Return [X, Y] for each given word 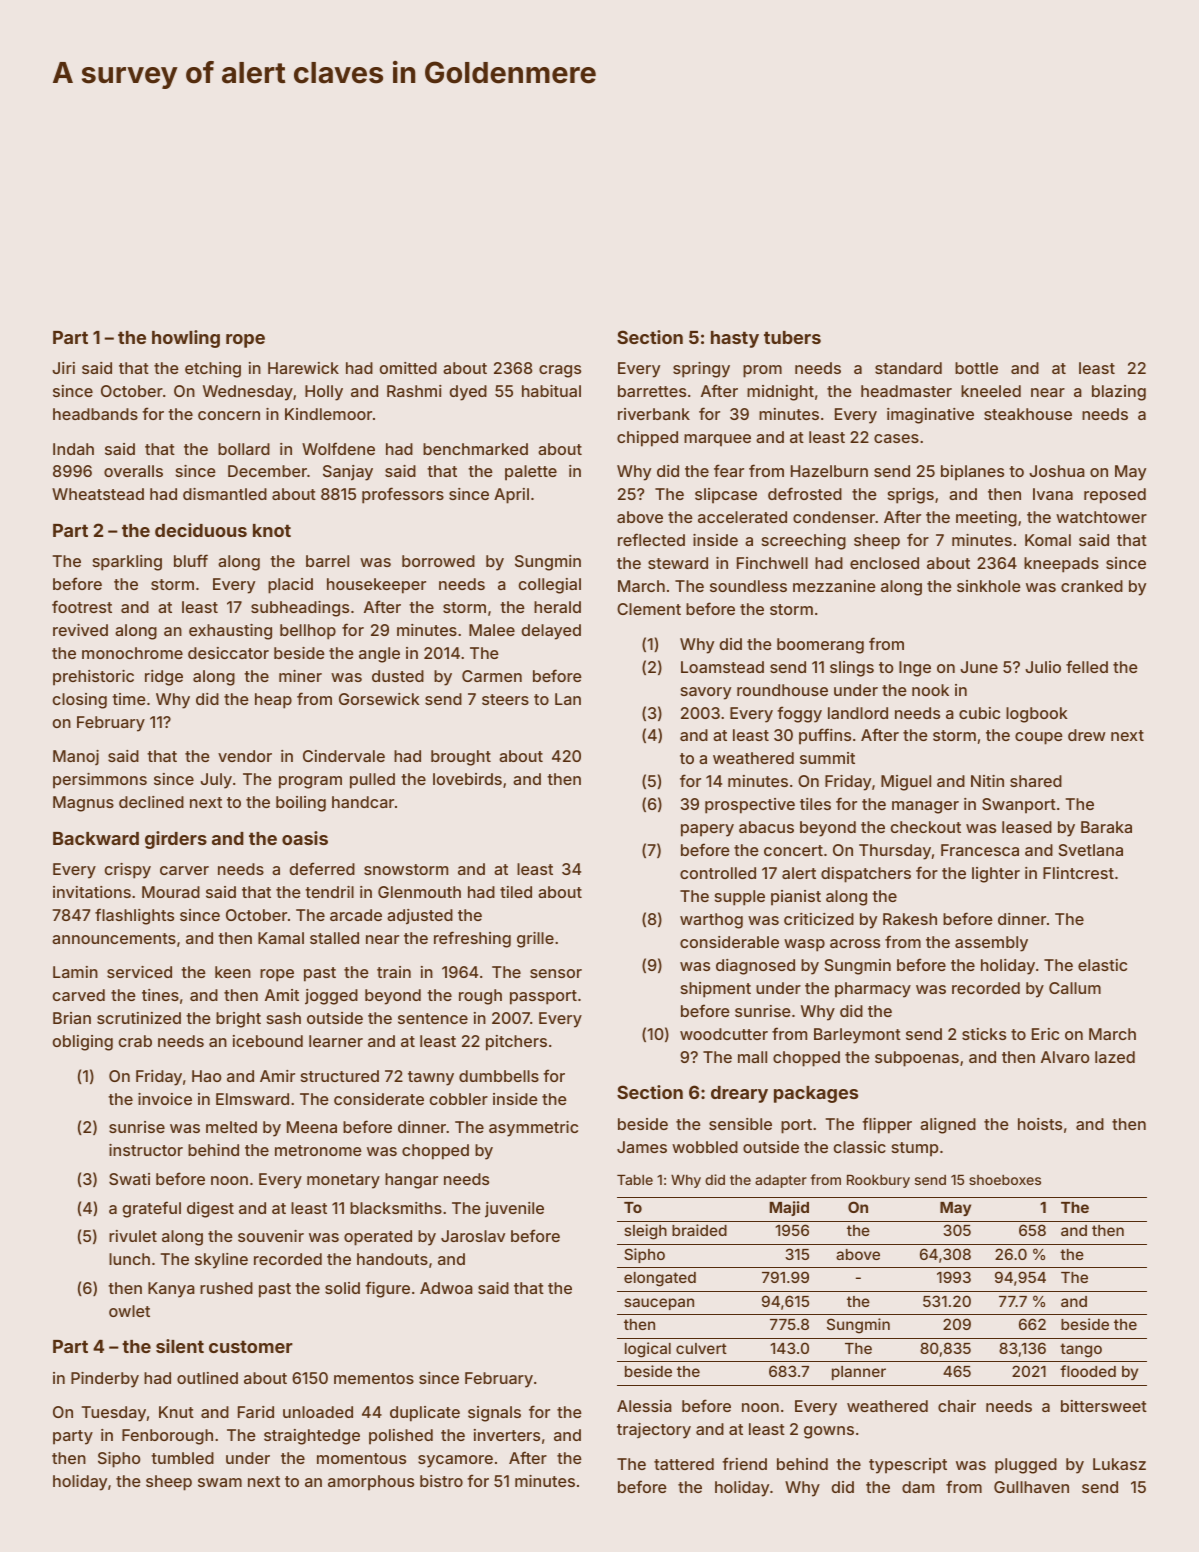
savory [706, 693]
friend [744, 1463]
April [511, 496]
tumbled [182, 1458]
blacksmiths [396, 1208]
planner [859, 1373]
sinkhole [989, 586]
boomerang [820, 646]
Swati [129, 1179]
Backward [96, 838]
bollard [244, 449]
